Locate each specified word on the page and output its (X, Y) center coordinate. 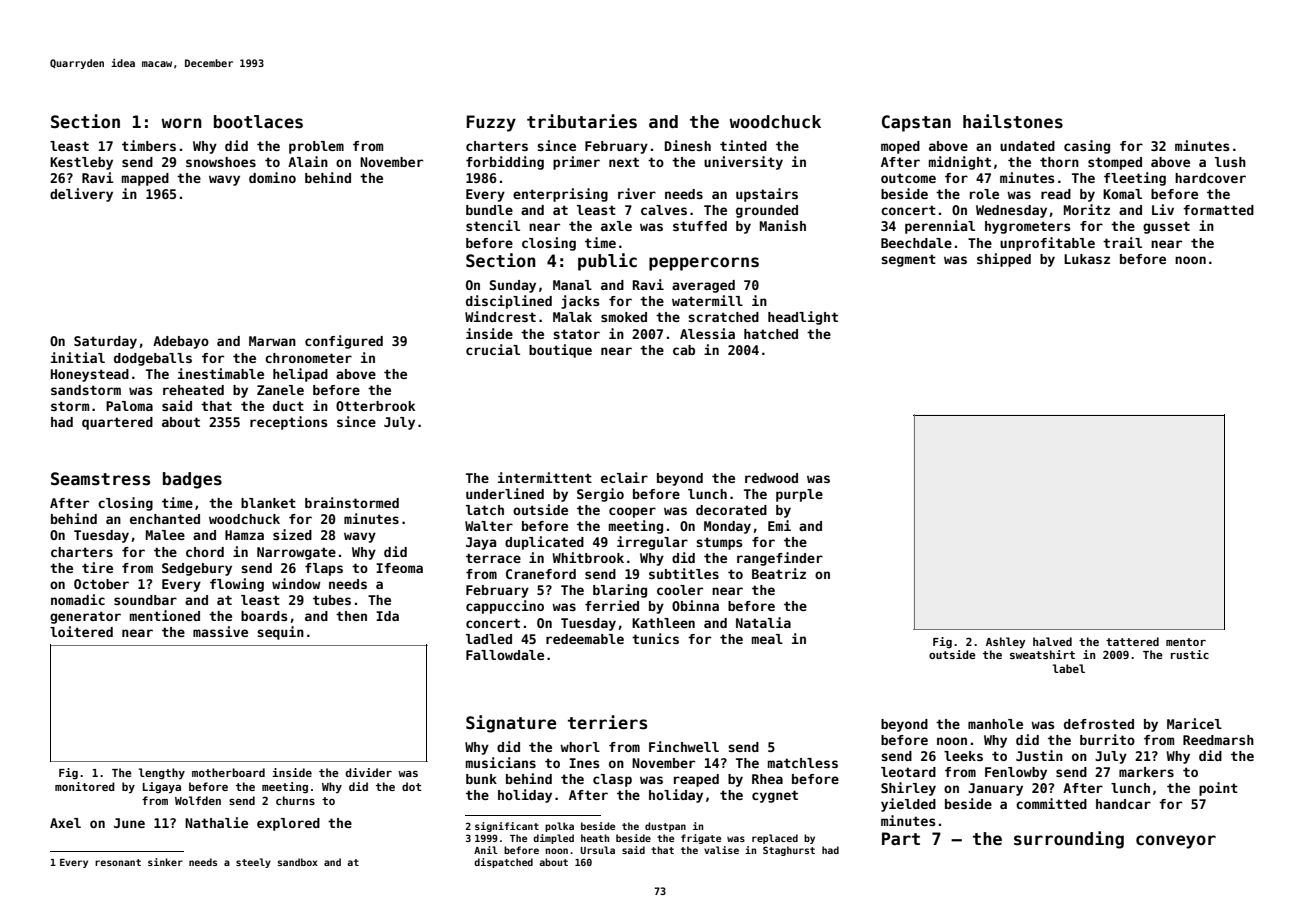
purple (799, 495)
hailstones (1013, 121)
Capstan (916, 123)
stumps (719, 543)
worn (181, 123)
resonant (118, 862)
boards (264, 616)
